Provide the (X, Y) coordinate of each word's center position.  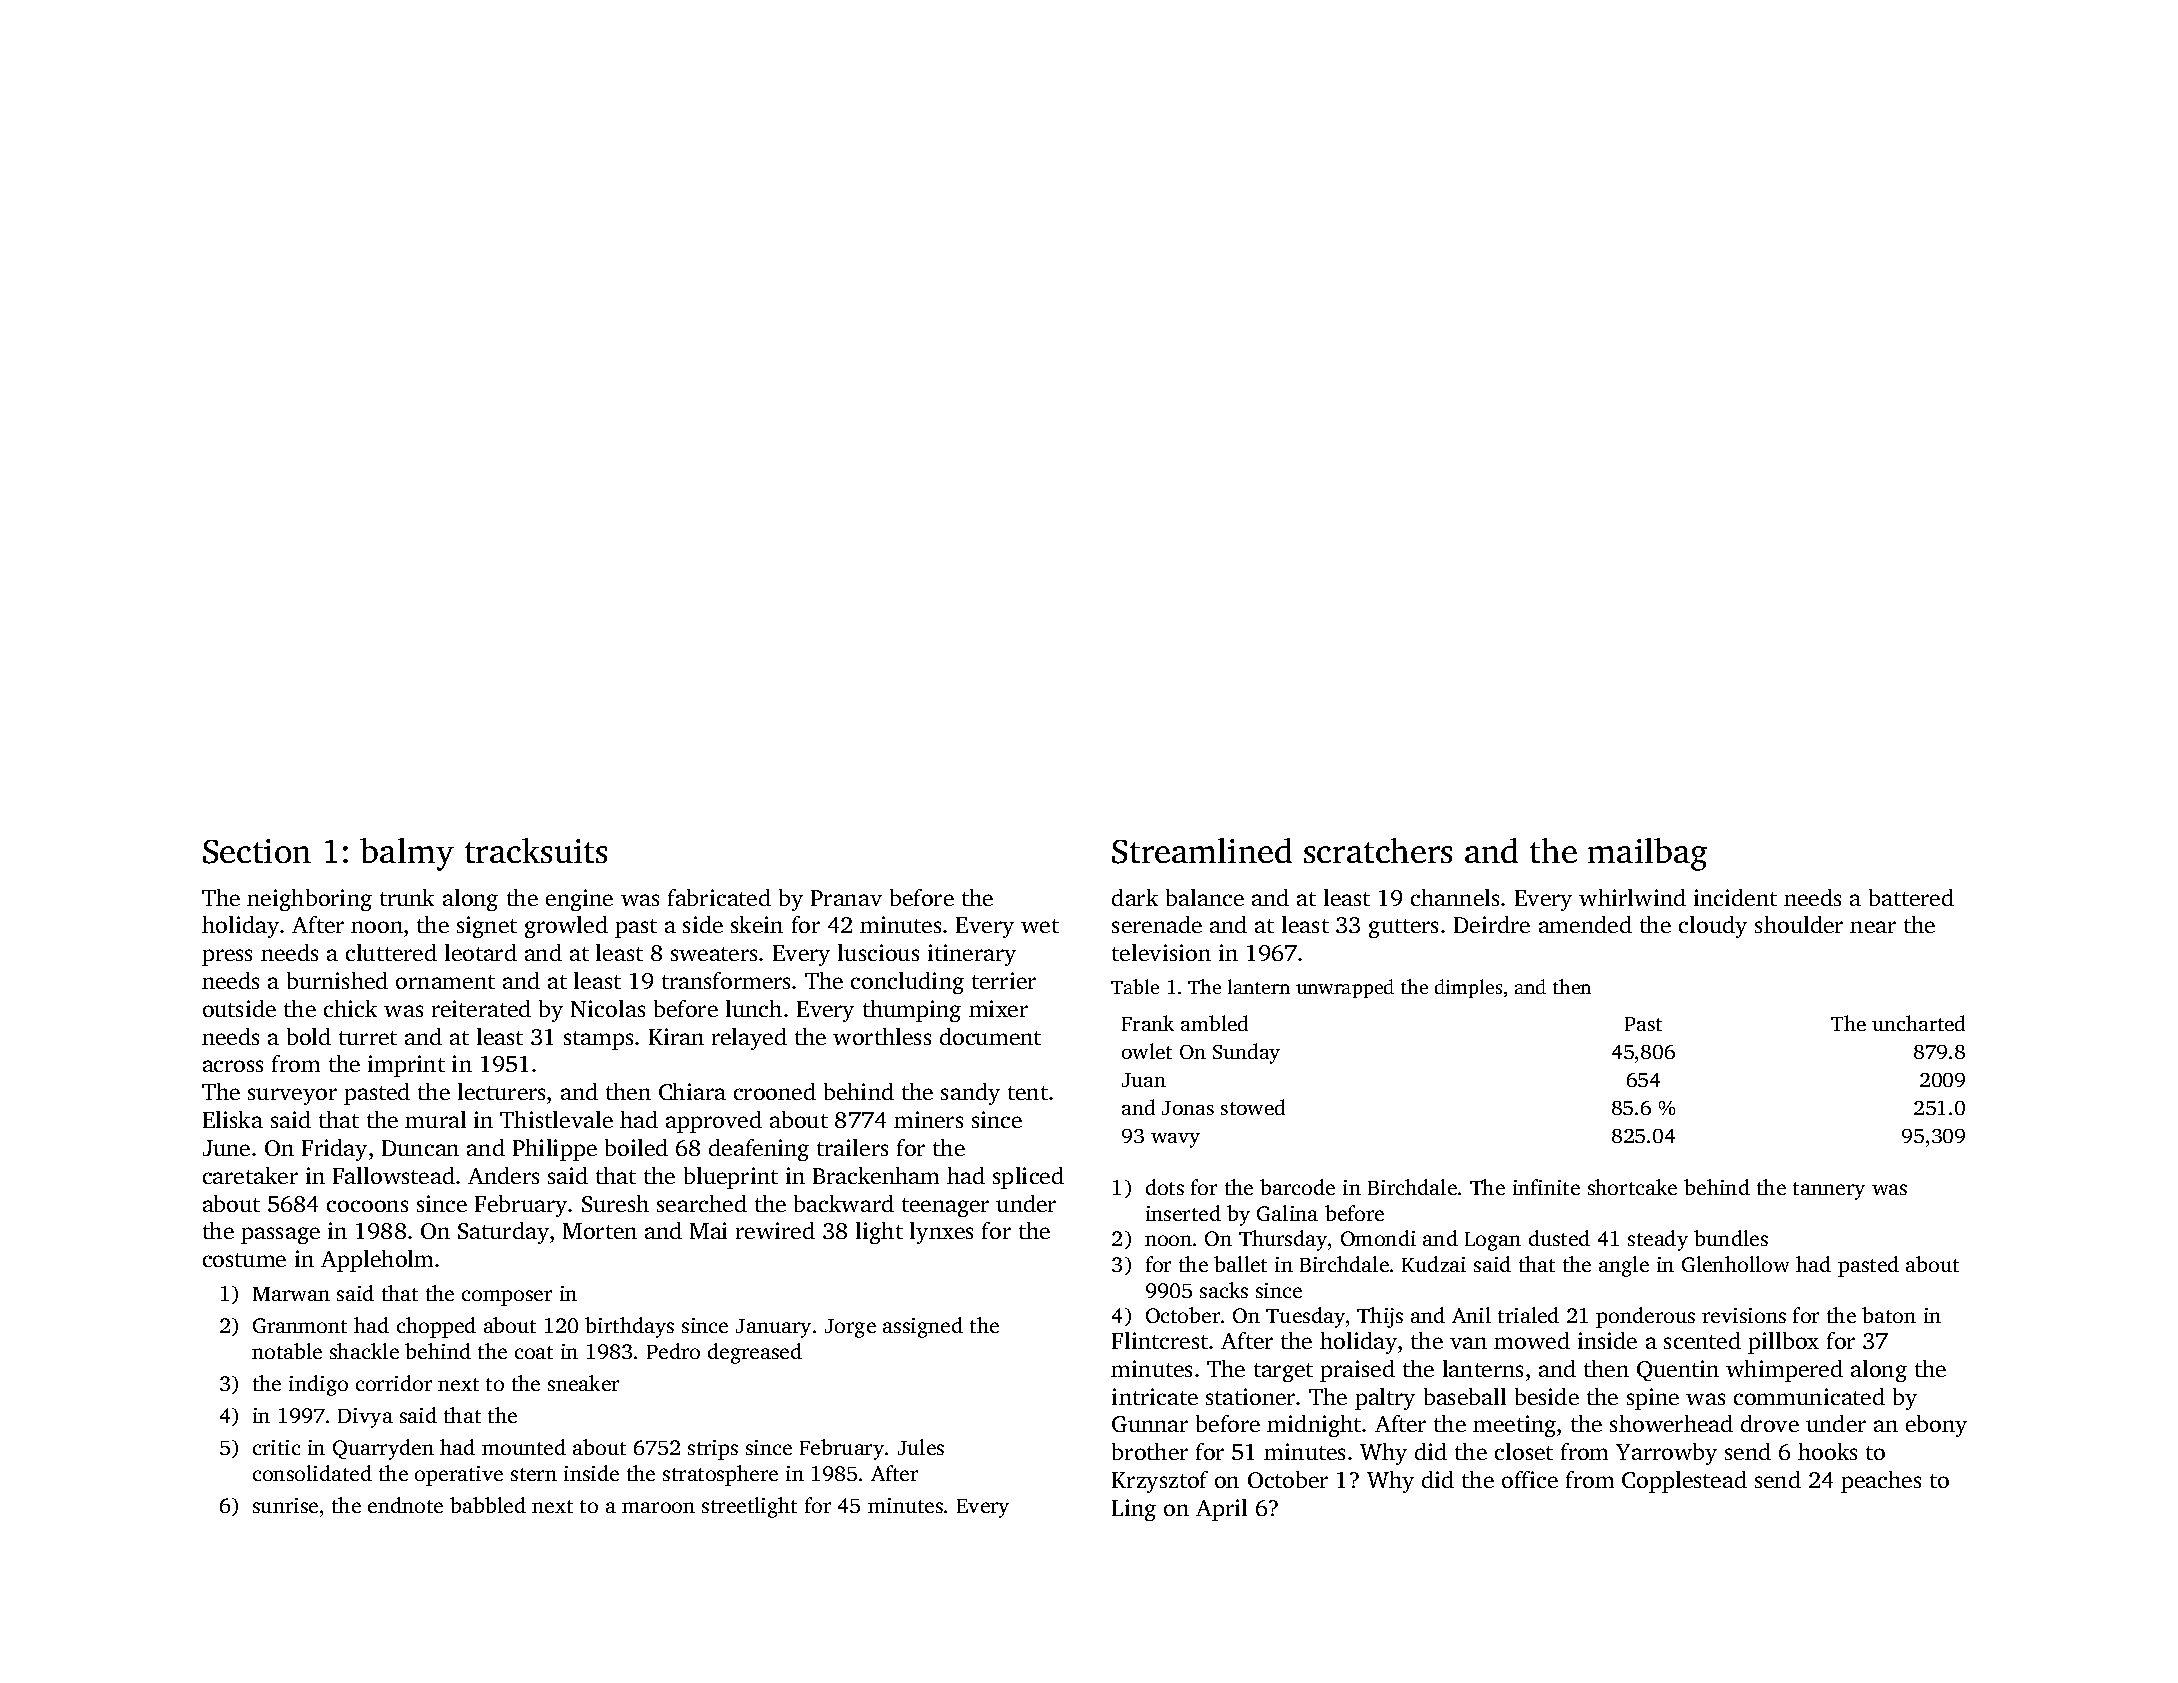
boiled (636, 1147)
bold (309, 1036)
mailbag (1647, 854)
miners (928, 1119)
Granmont (300, 1325)
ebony (1936, 1426)
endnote (405, 1505)
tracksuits (536, 850)
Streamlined (1202, 851)
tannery (1829, 1191)
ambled (1214, 1023)
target (1283, 1372)
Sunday (1246, 1053)
